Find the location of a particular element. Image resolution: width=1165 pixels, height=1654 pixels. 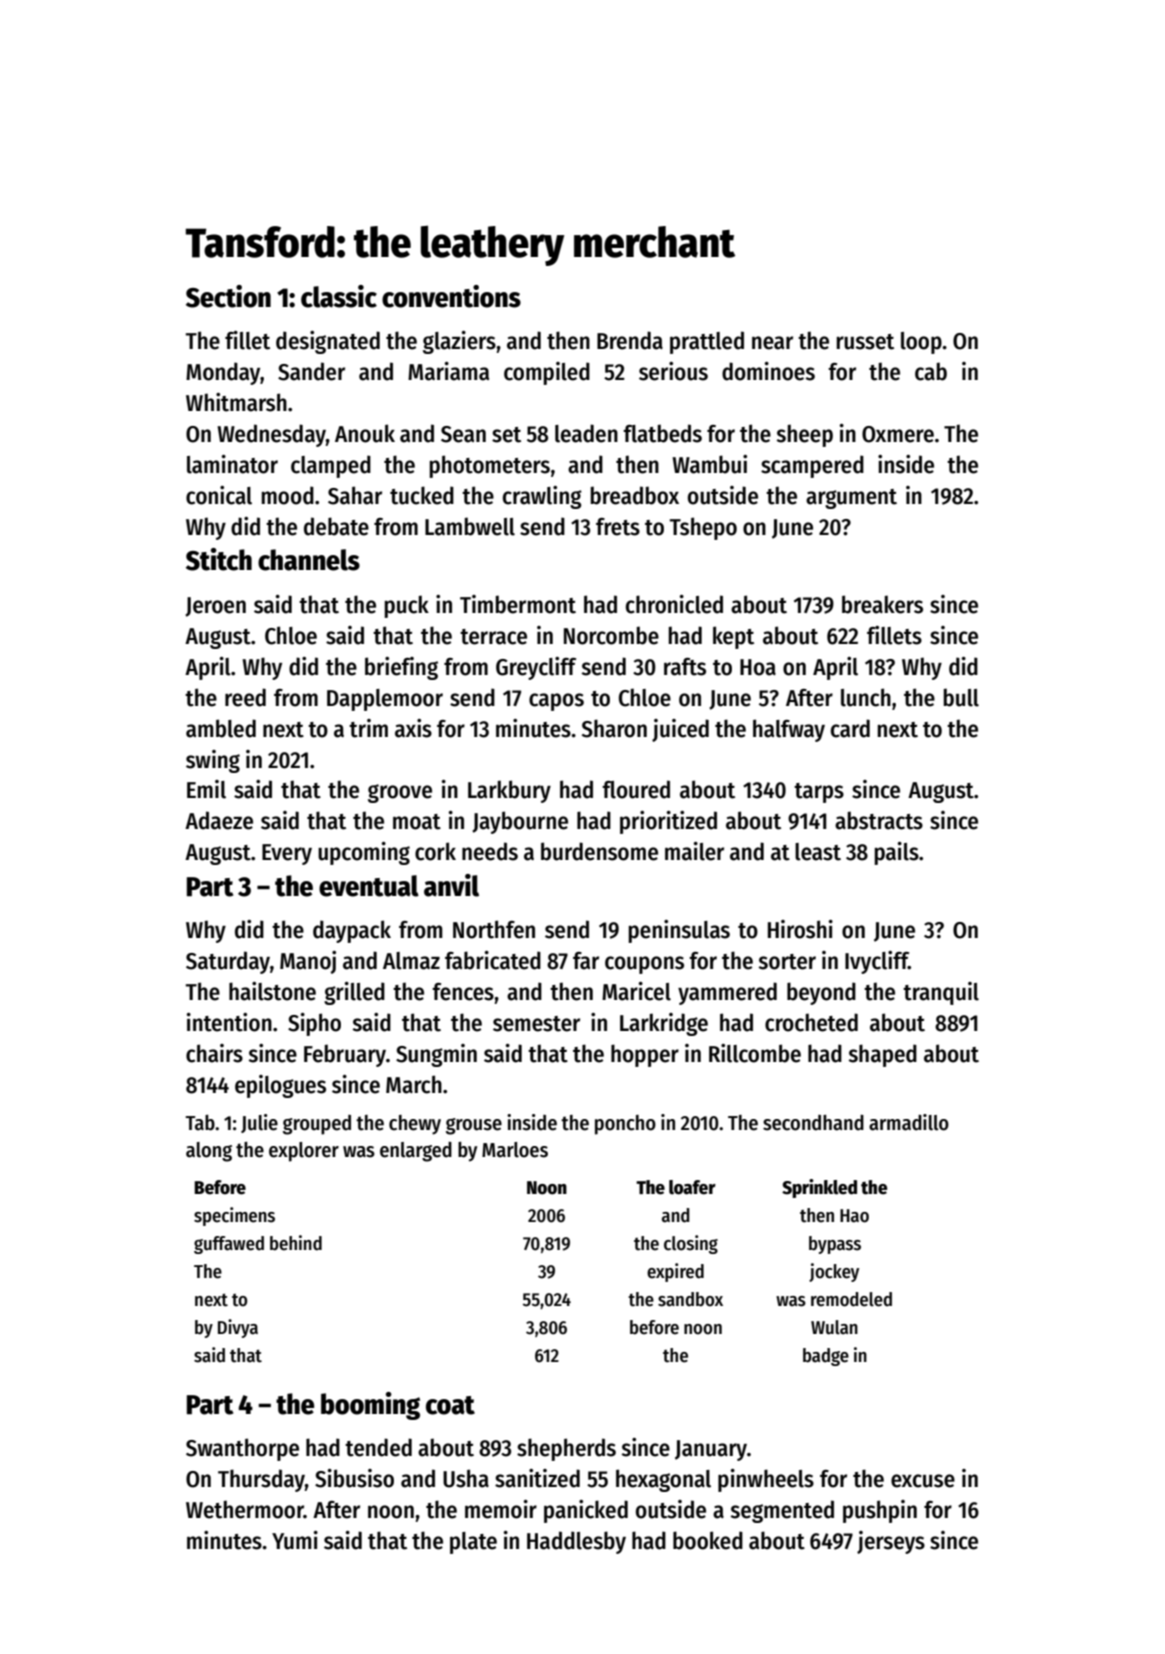

lunch is located at coordinates (866, 697).
